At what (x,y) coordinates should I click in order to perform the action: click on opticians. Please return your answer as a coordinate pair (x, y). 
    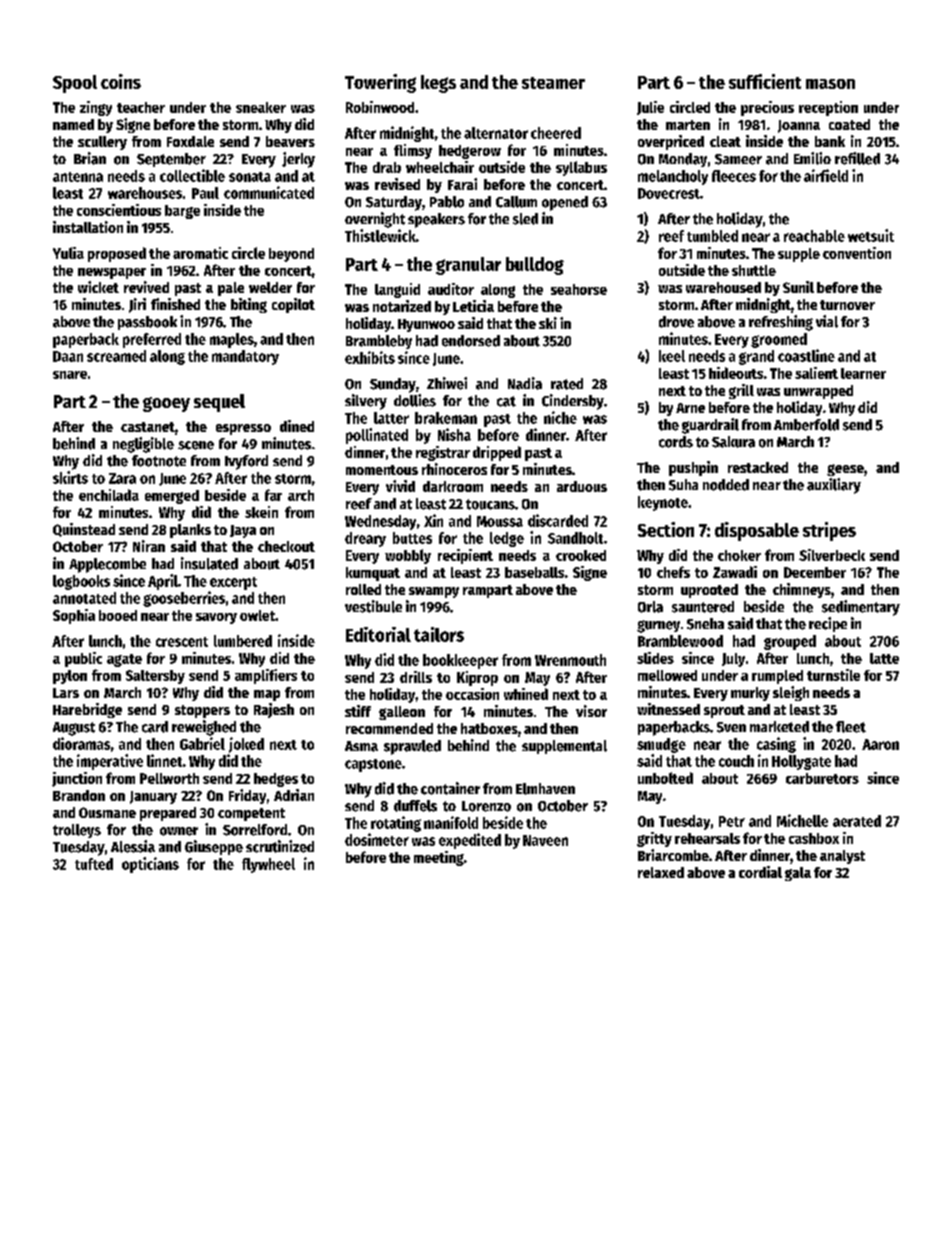
    Looking at the image, I should click on (150, 865).
